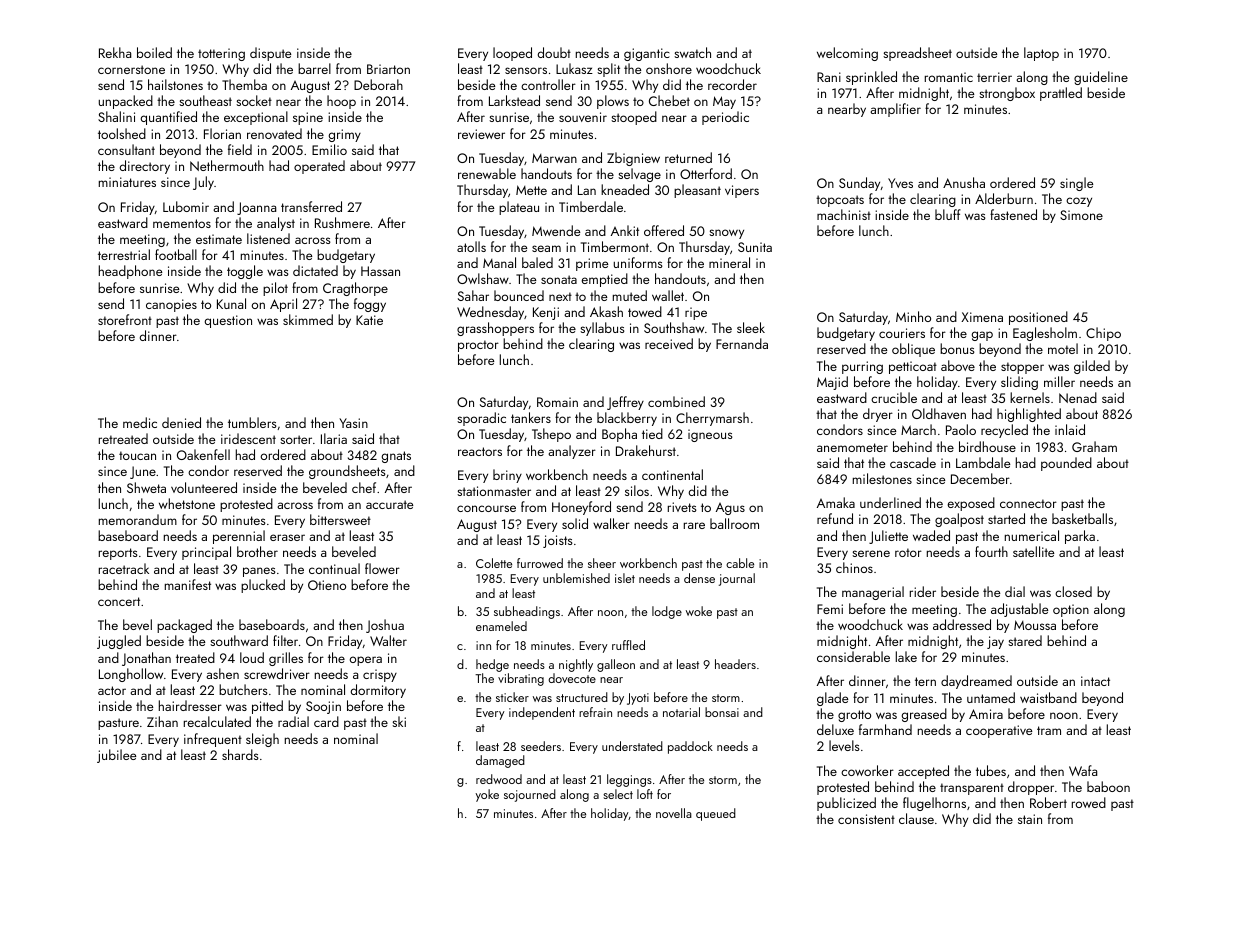 This screenshot has width=1233, height=952. I want to click on intact, so click(1095, 681).
